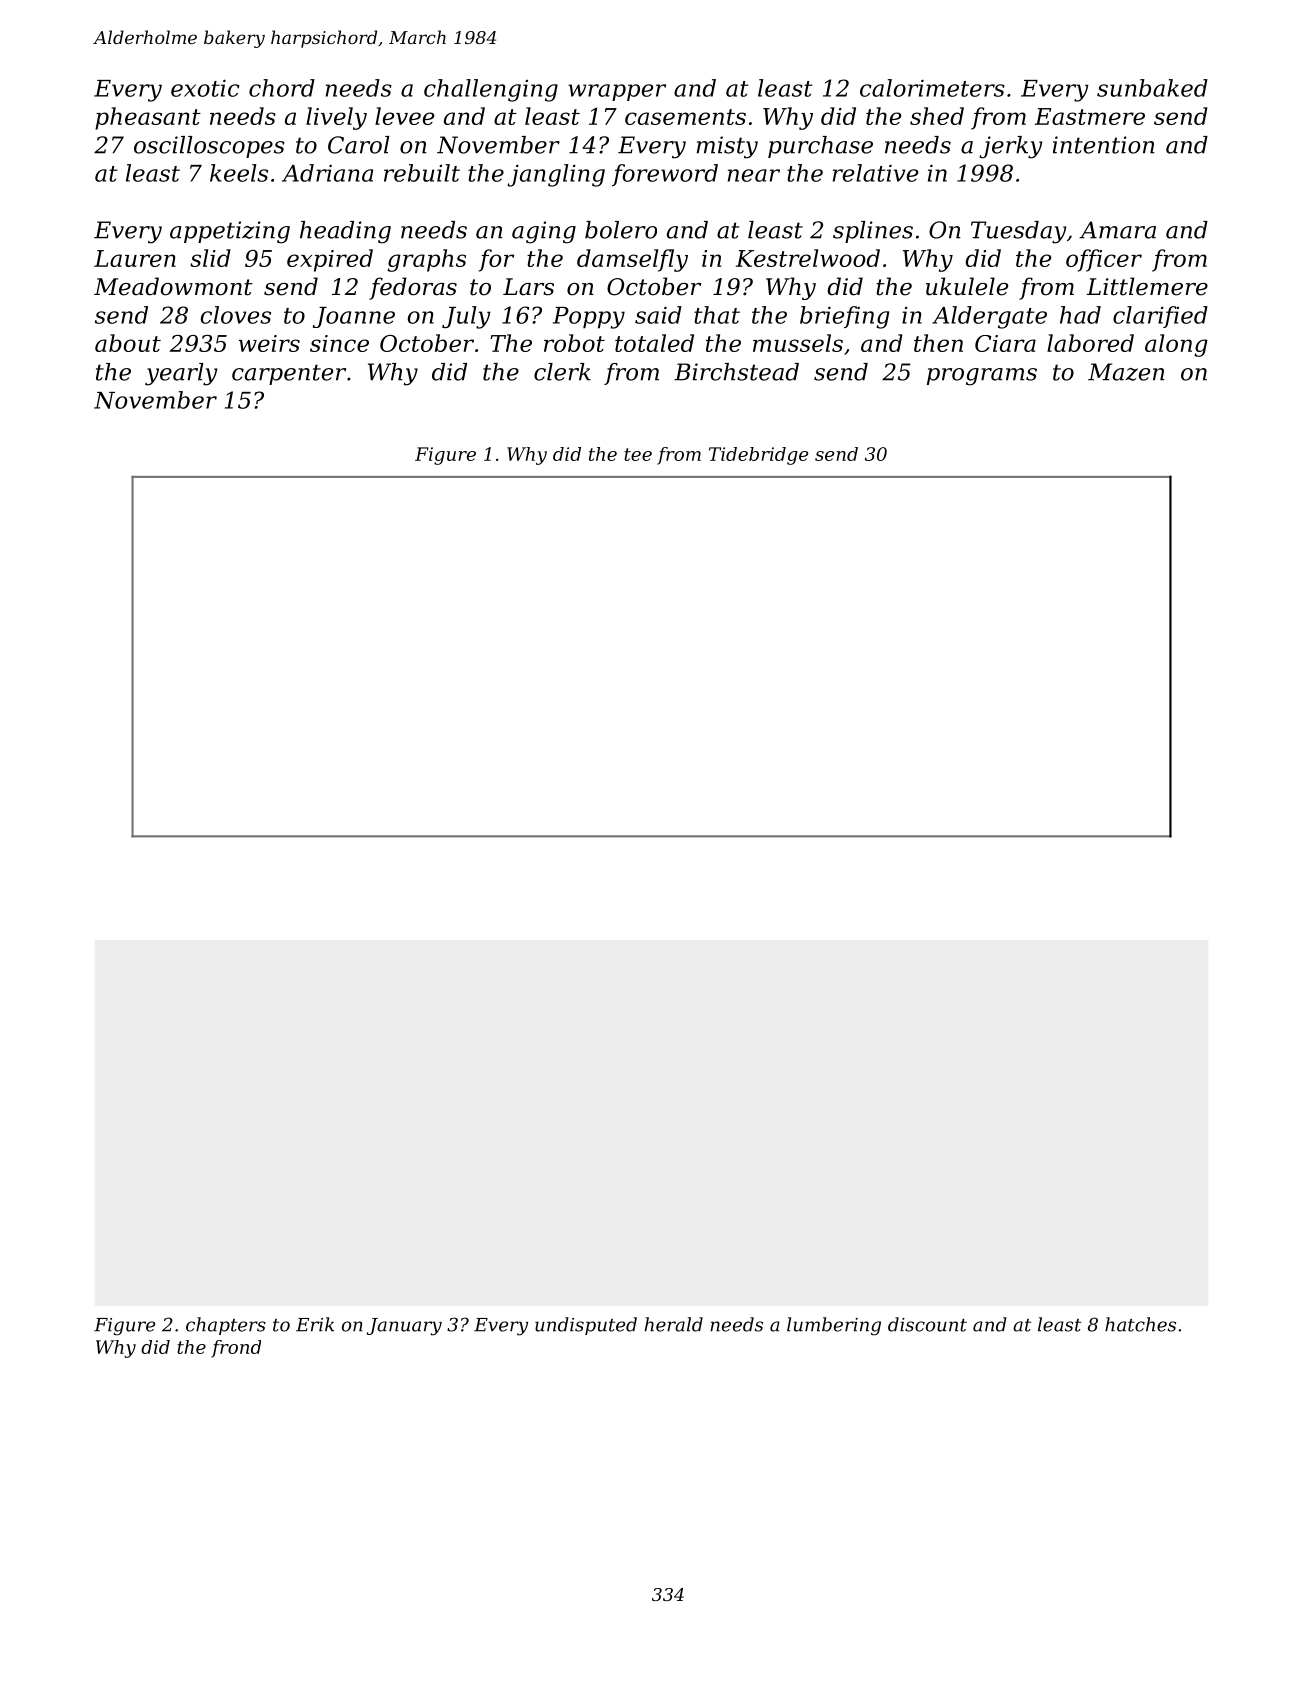 Image resolution: width=1303 pixels, height=1686 pixels. What do you see at coordinates (938, 343) in the document?
I see `then` at bounding box center [938, 343].
